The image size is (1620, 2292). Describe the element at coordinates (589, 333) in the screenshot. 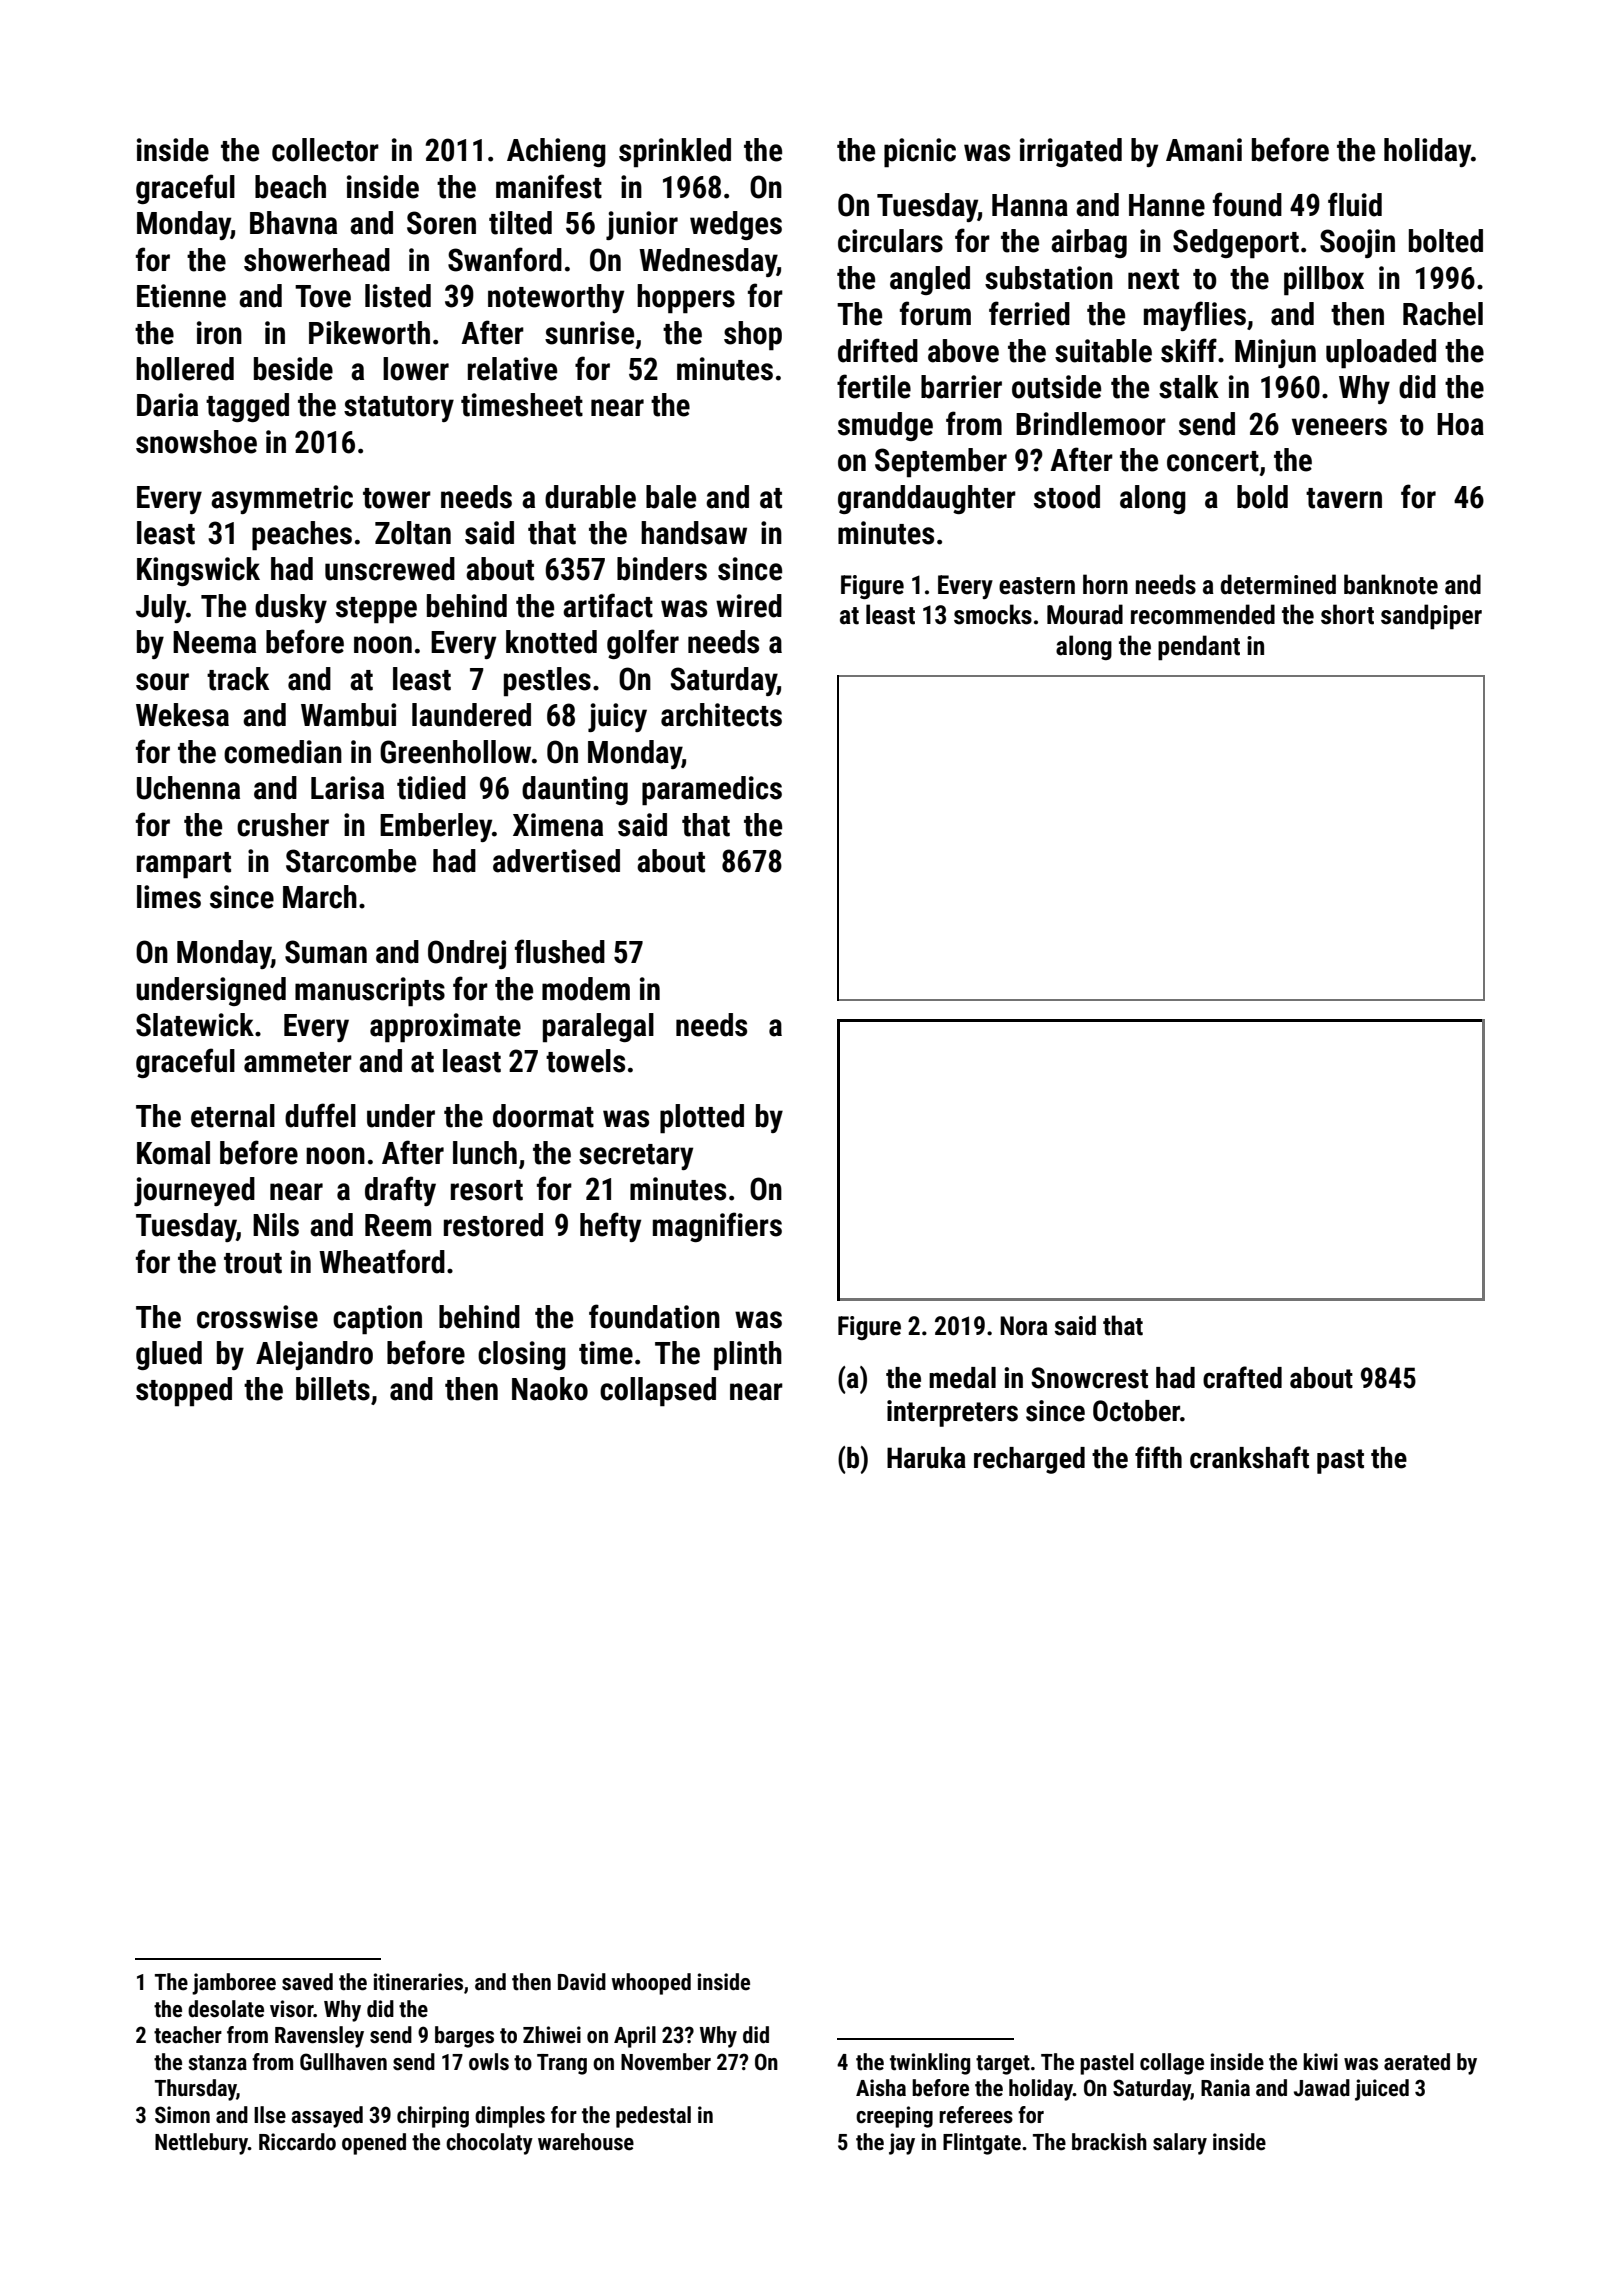

I see `sunrise` at that location.
